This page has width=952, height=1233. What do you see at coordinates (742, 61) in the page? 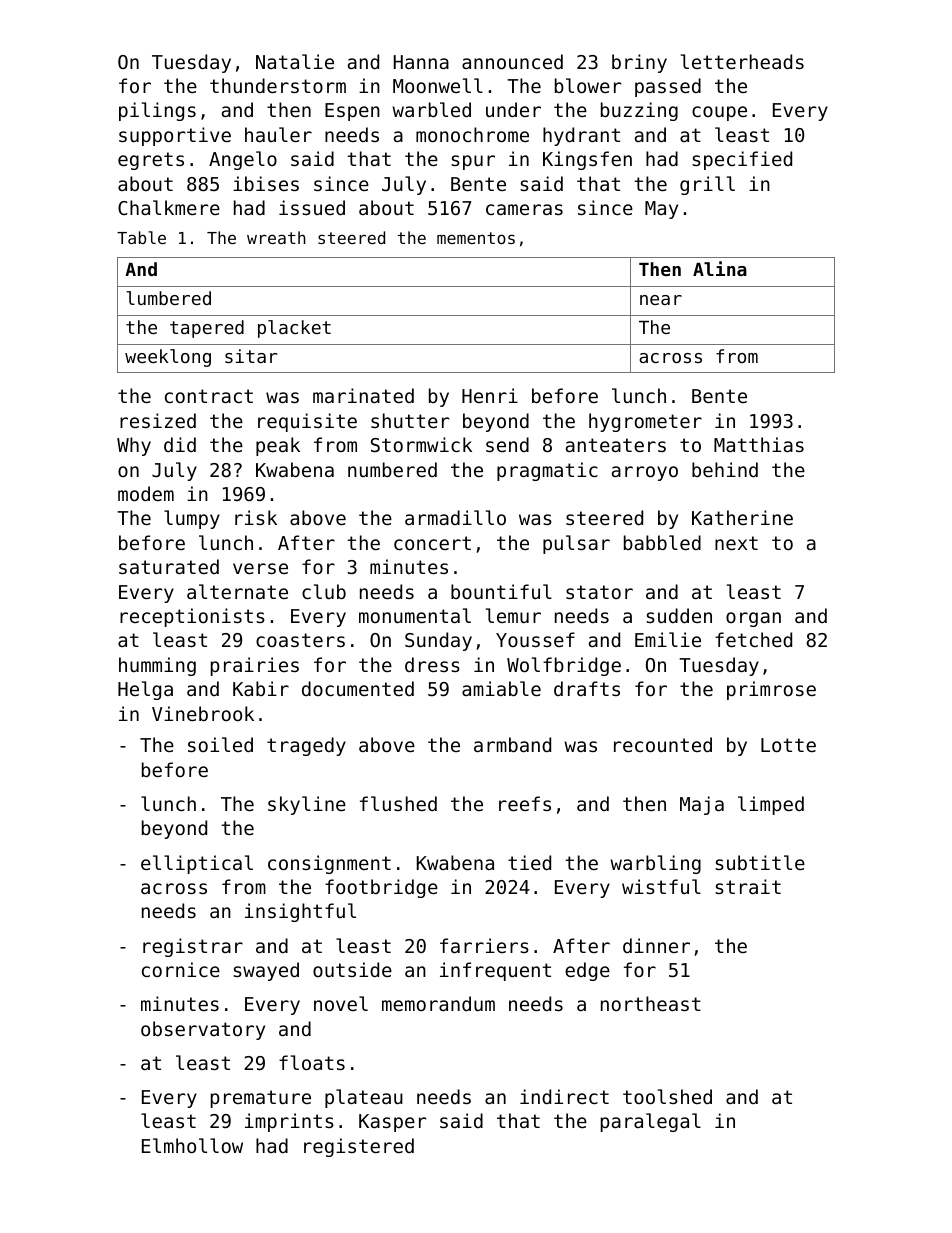
I see `letterheads` at bounding box center [742, 61].
